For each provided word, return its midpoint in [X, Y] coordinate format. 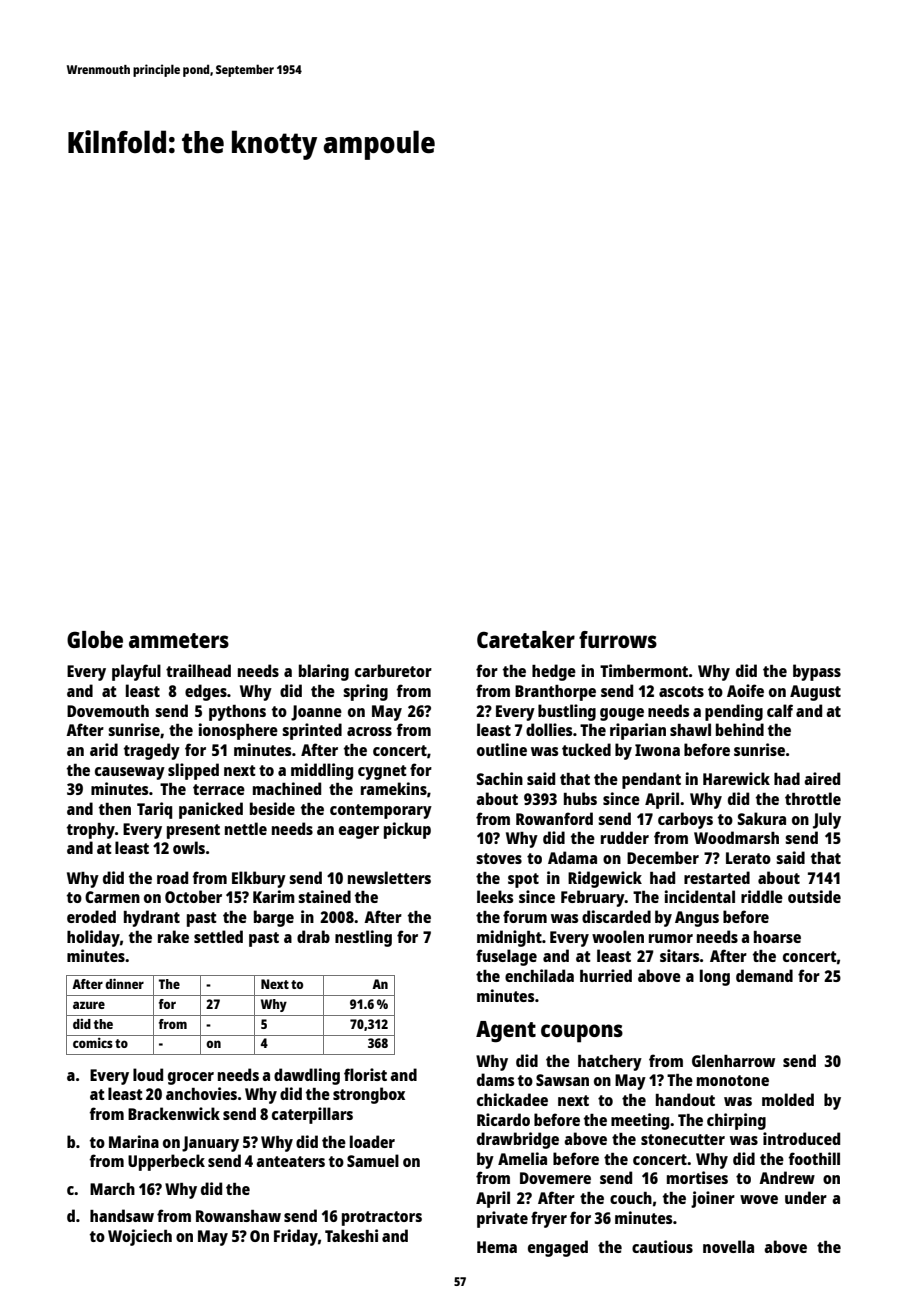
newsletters [389, 877]
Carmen [112, 897]
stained [324, 896]
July [827, 820]
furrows [618, 639]
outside [814, 896]
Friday [296, 1237]
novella [728, 1246]
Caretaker [526, 639]
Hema [497, 1247]
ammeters [179, 640]
